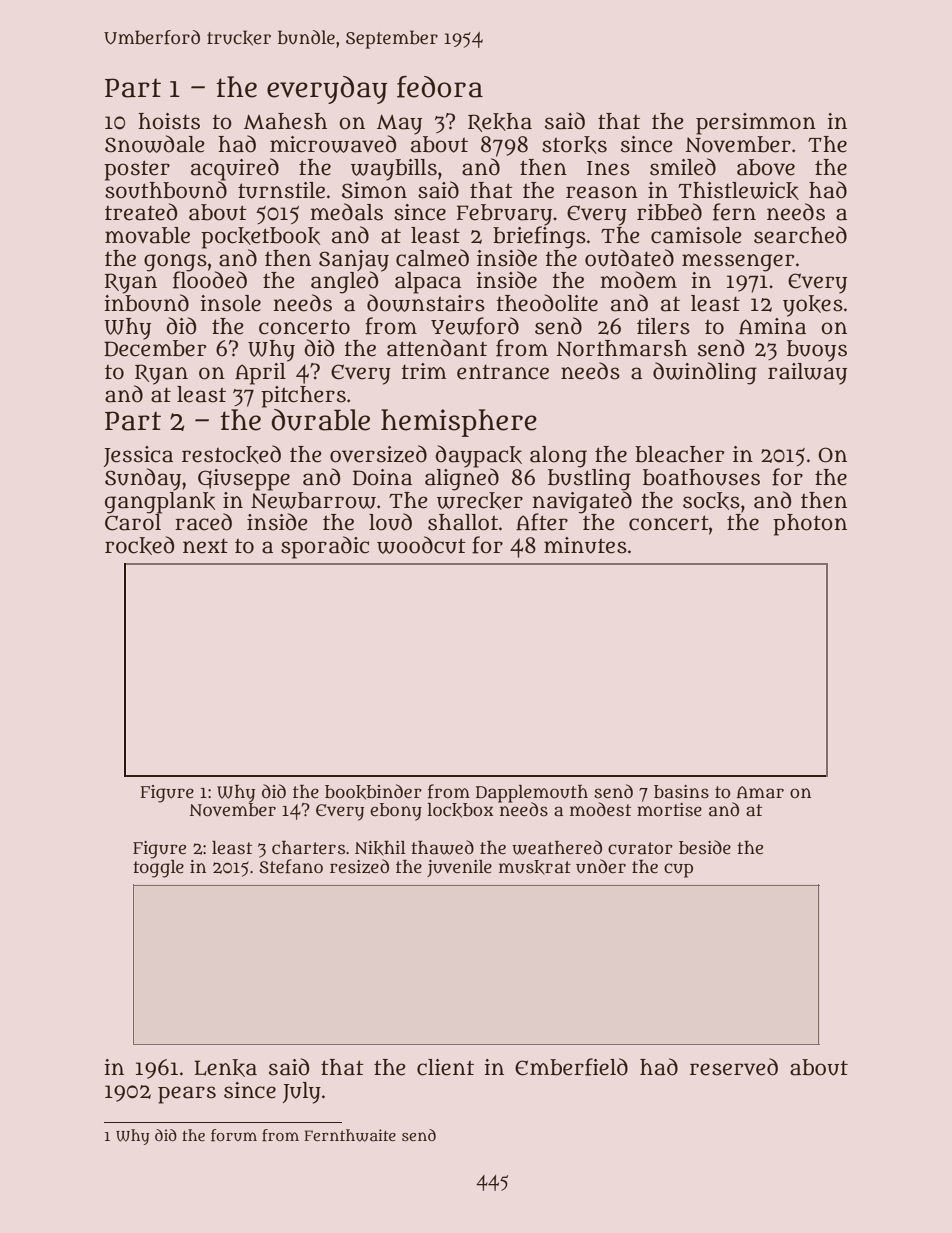 Image resolution: width=952 pixels, height=1233 pixels. I want to click on buoys, so click(817, 351).
